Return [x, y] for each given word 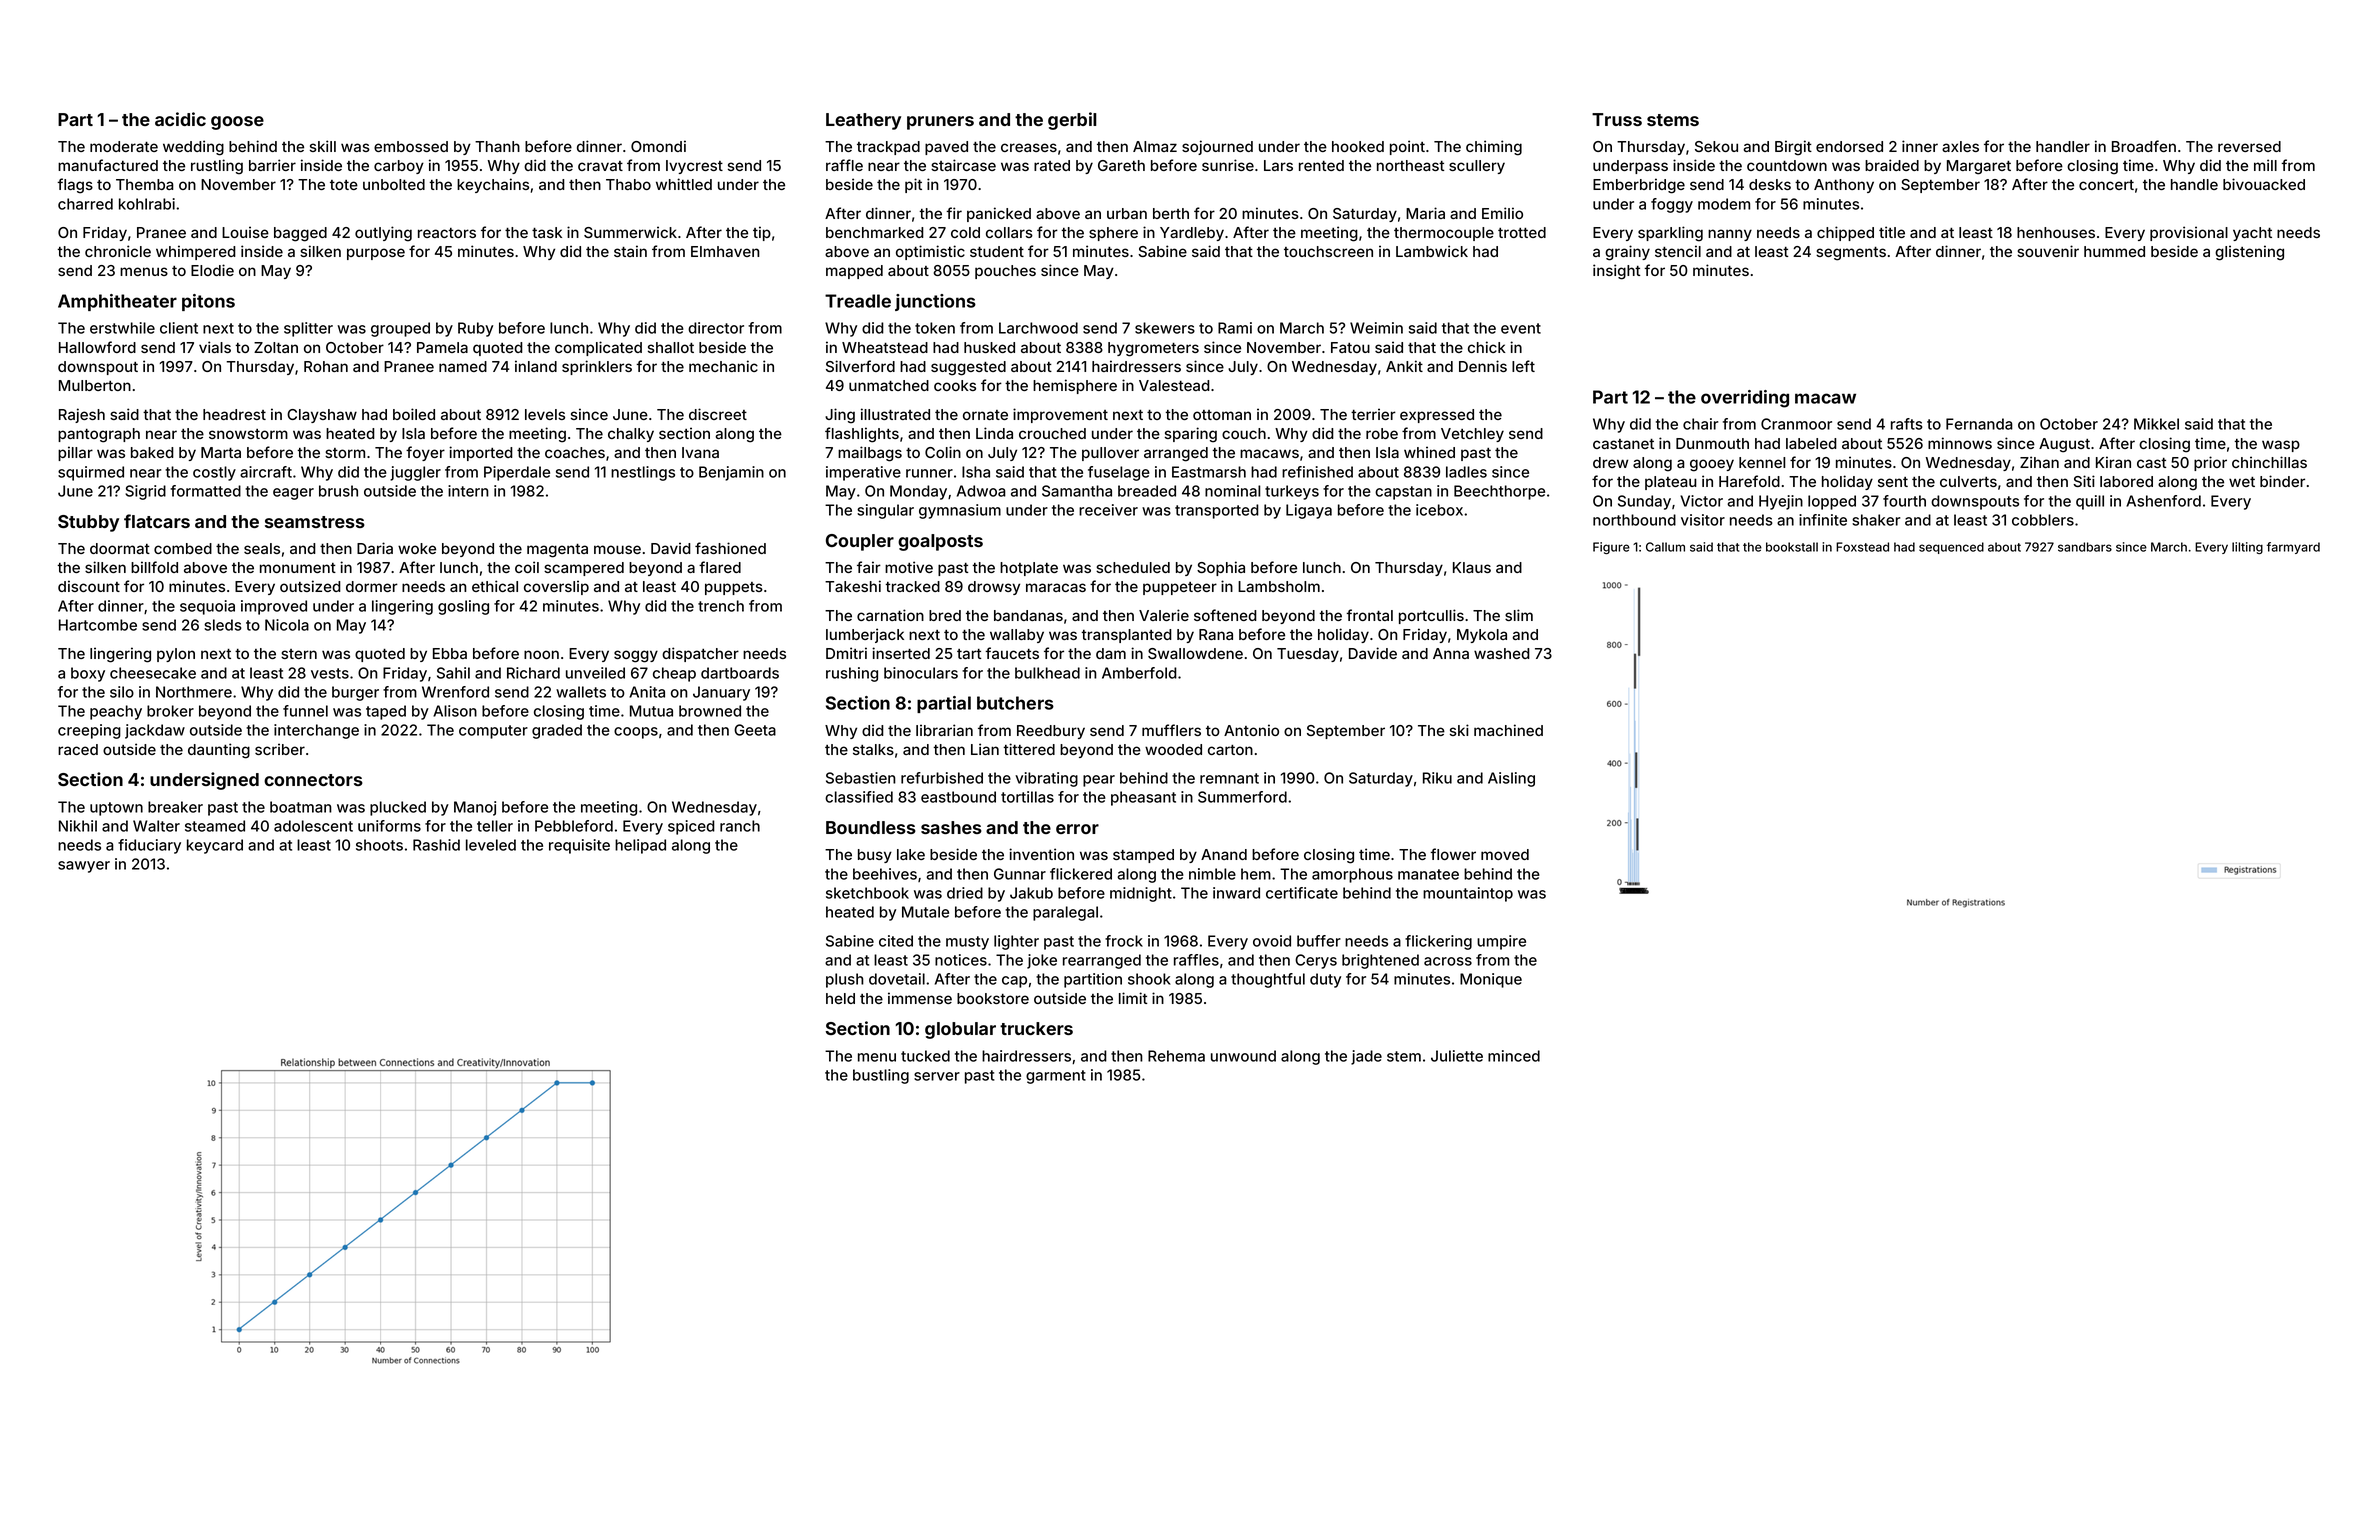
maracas [1056, 587]
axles [1960, 146]
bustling [881, 1076]
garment [1056, 1077]
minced [1514, 1056]
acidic [180, 119]
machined [1508, 730]
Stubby [88, 523]
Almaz [1155, 146]
